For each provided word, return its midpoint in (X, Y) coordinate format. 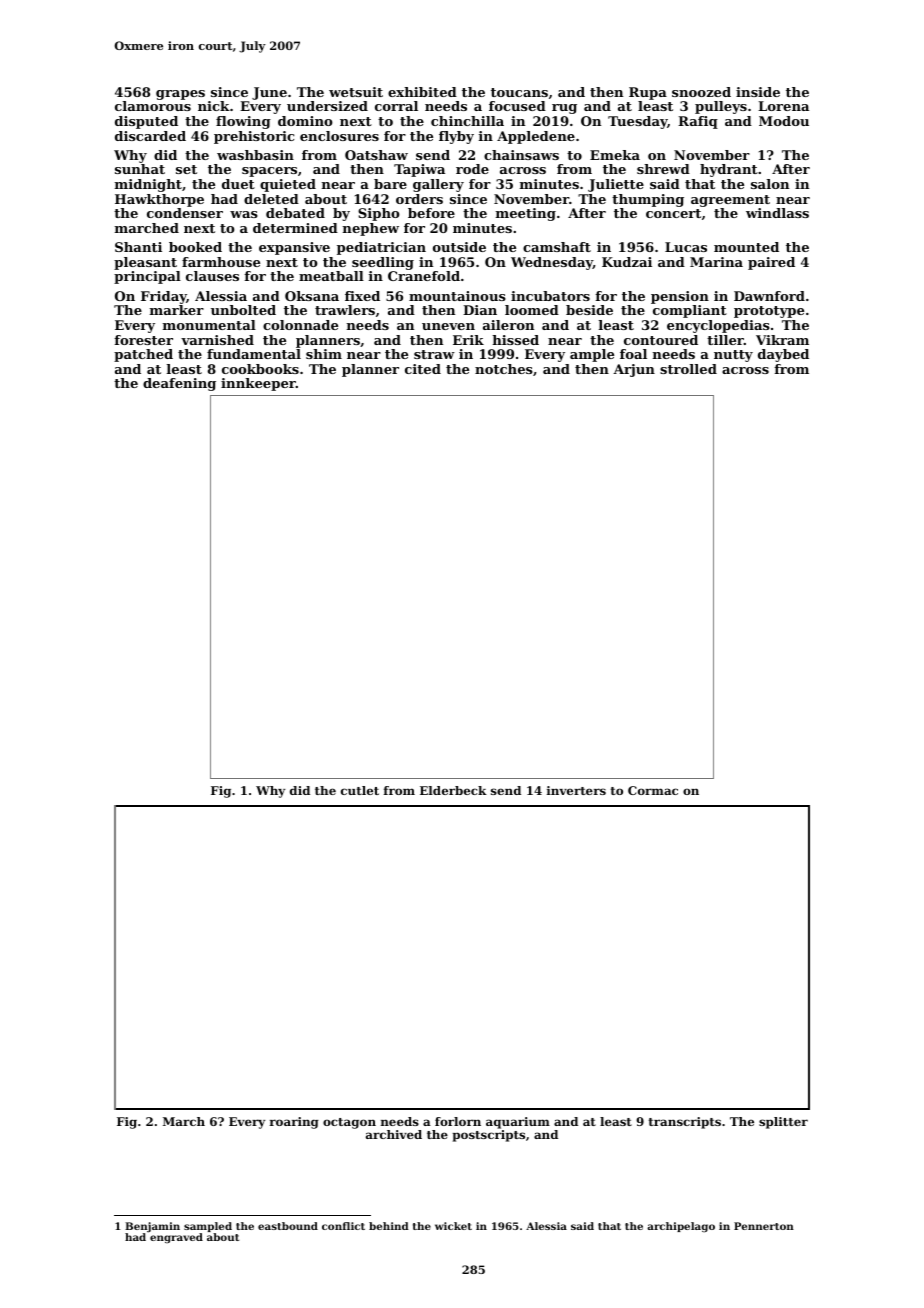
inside (758, 92)
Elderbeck (453, 790)
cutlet (360, 790)
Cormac (653, 790)
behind (389, 1226)
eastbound (288, 1226)
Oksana (312, 296)
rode (472, 169)
